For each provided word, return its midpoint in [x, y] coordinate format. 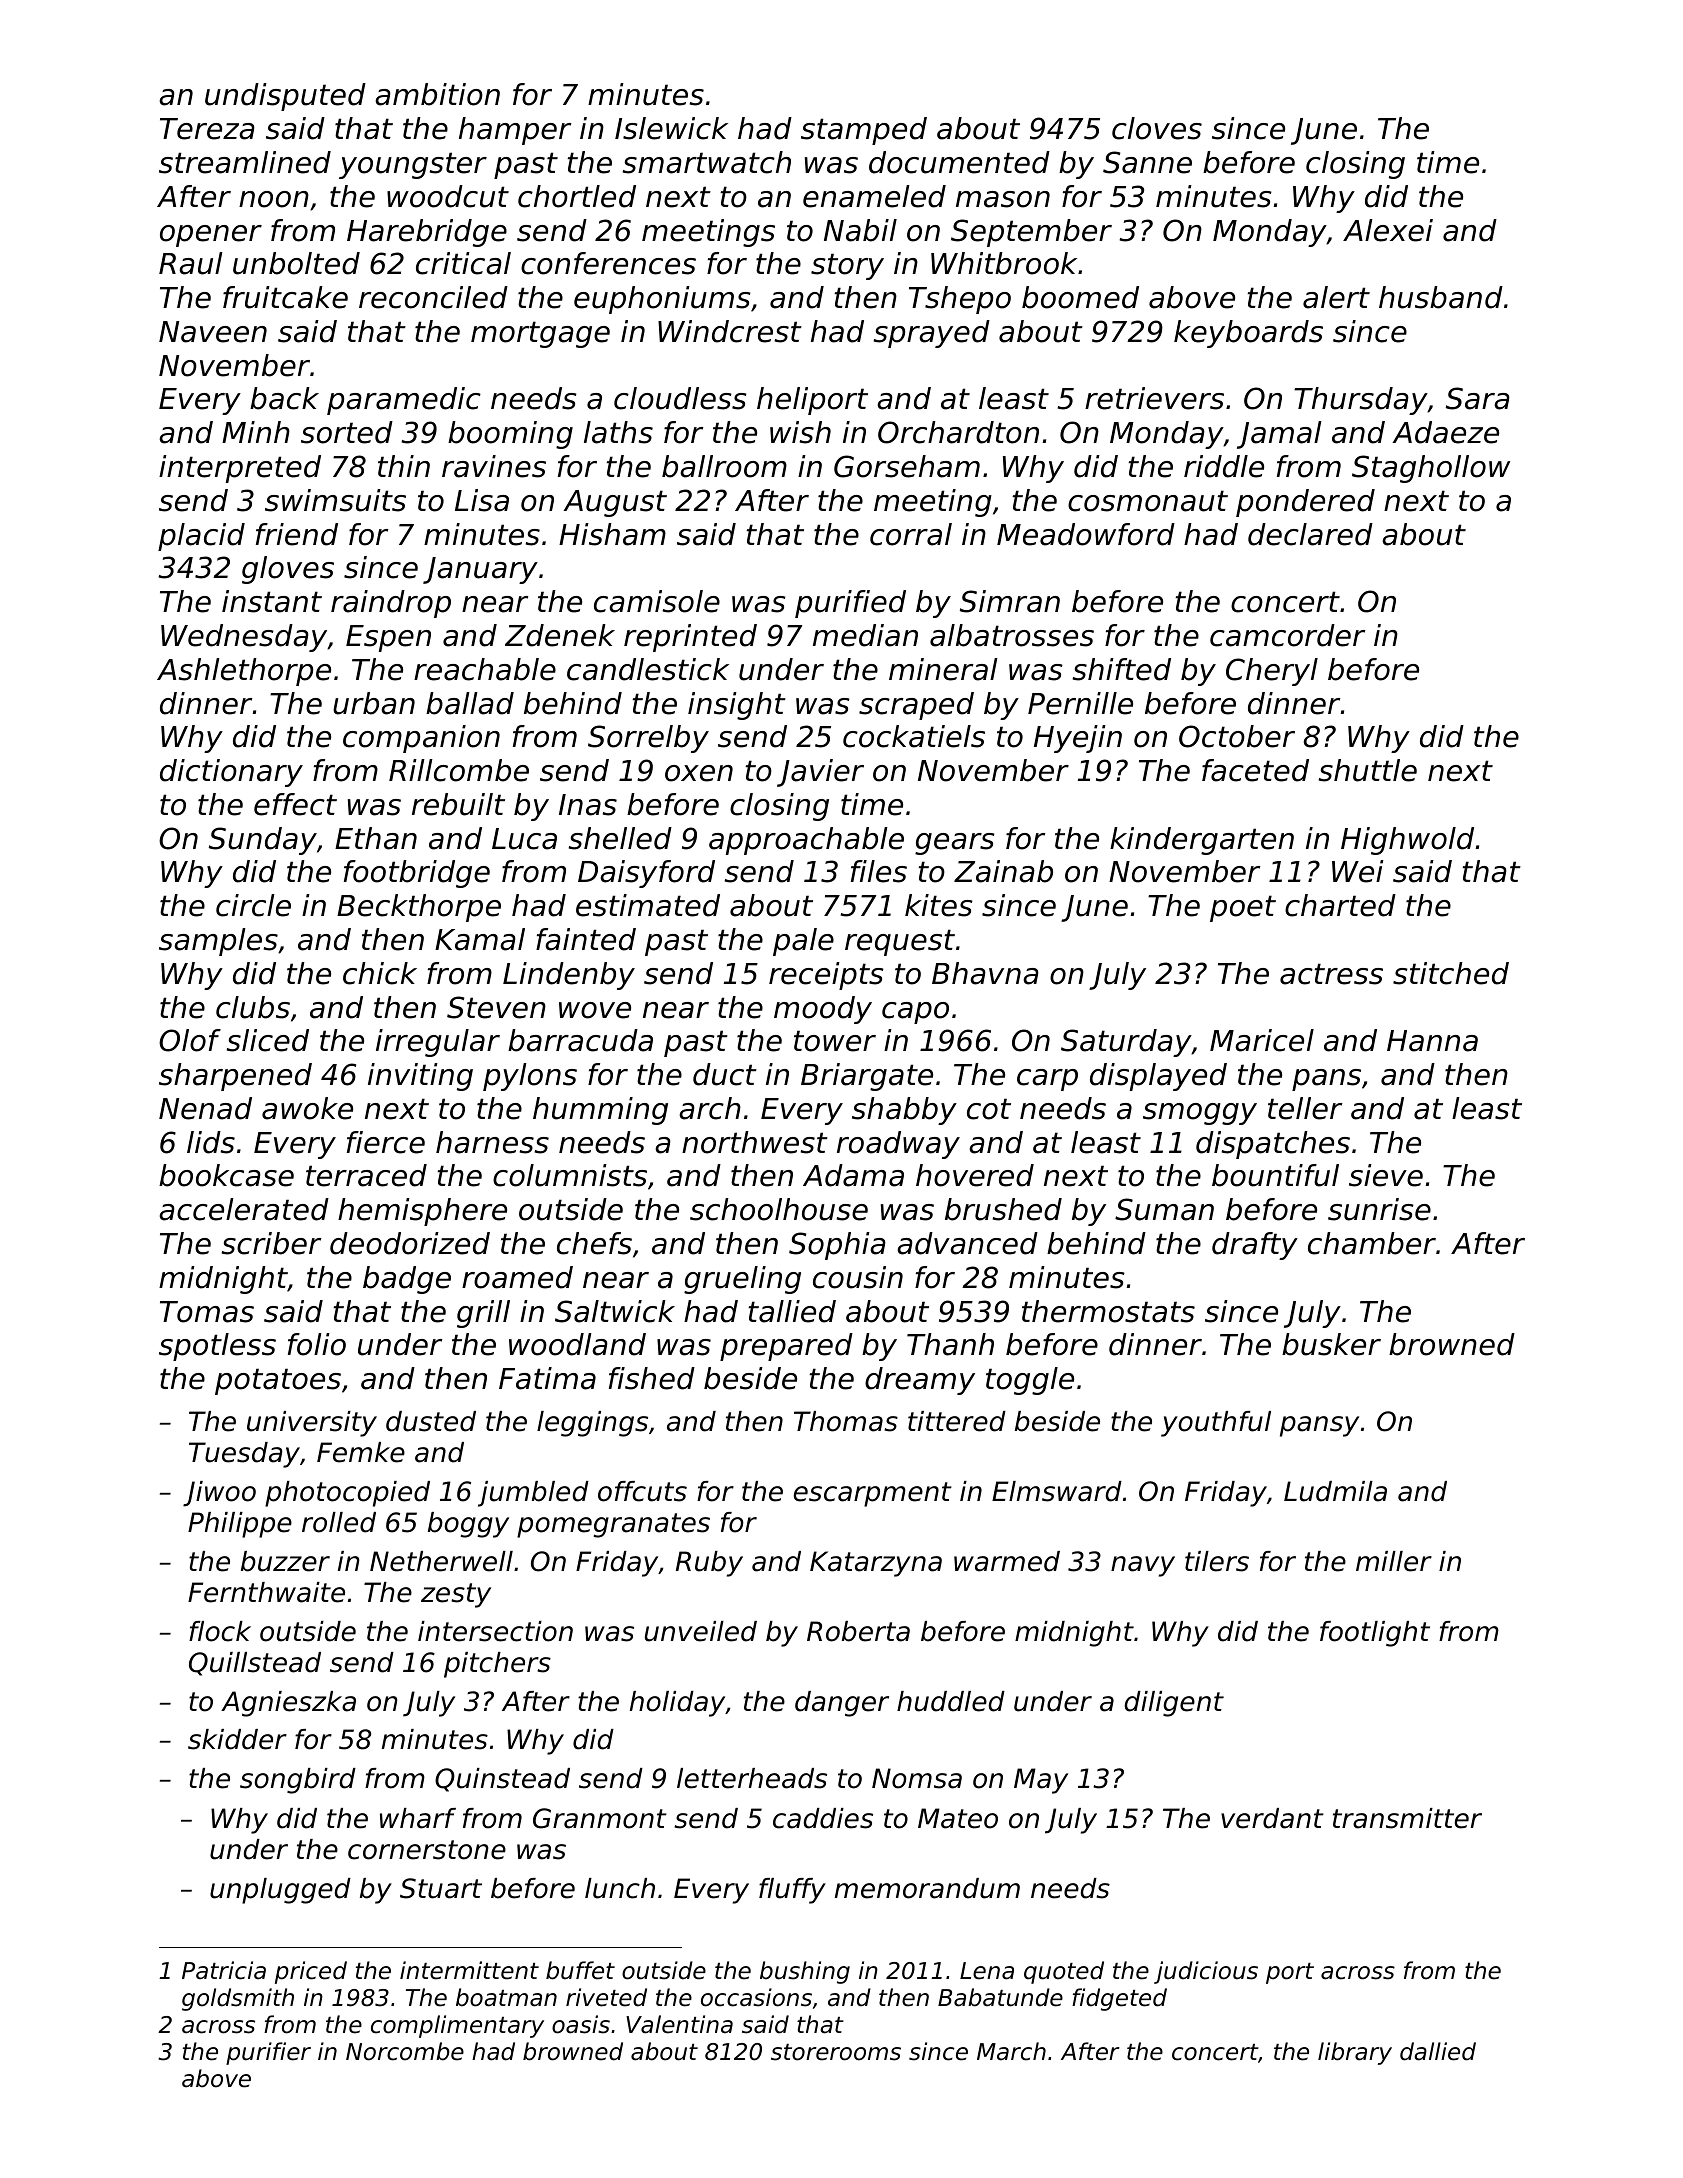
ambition [437, 94]
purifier [268, 2053]
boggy [468, 1525]
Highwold [1407, 841]
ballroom [724, 466]
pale [803, 942]
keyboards [1248, 334]
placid [201, 537]
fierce [386, 1142]
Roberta [858, 1631]
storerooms [836, 2052]
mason [1003, 199]
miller [1394, 1561]
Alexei [1388, 230]
